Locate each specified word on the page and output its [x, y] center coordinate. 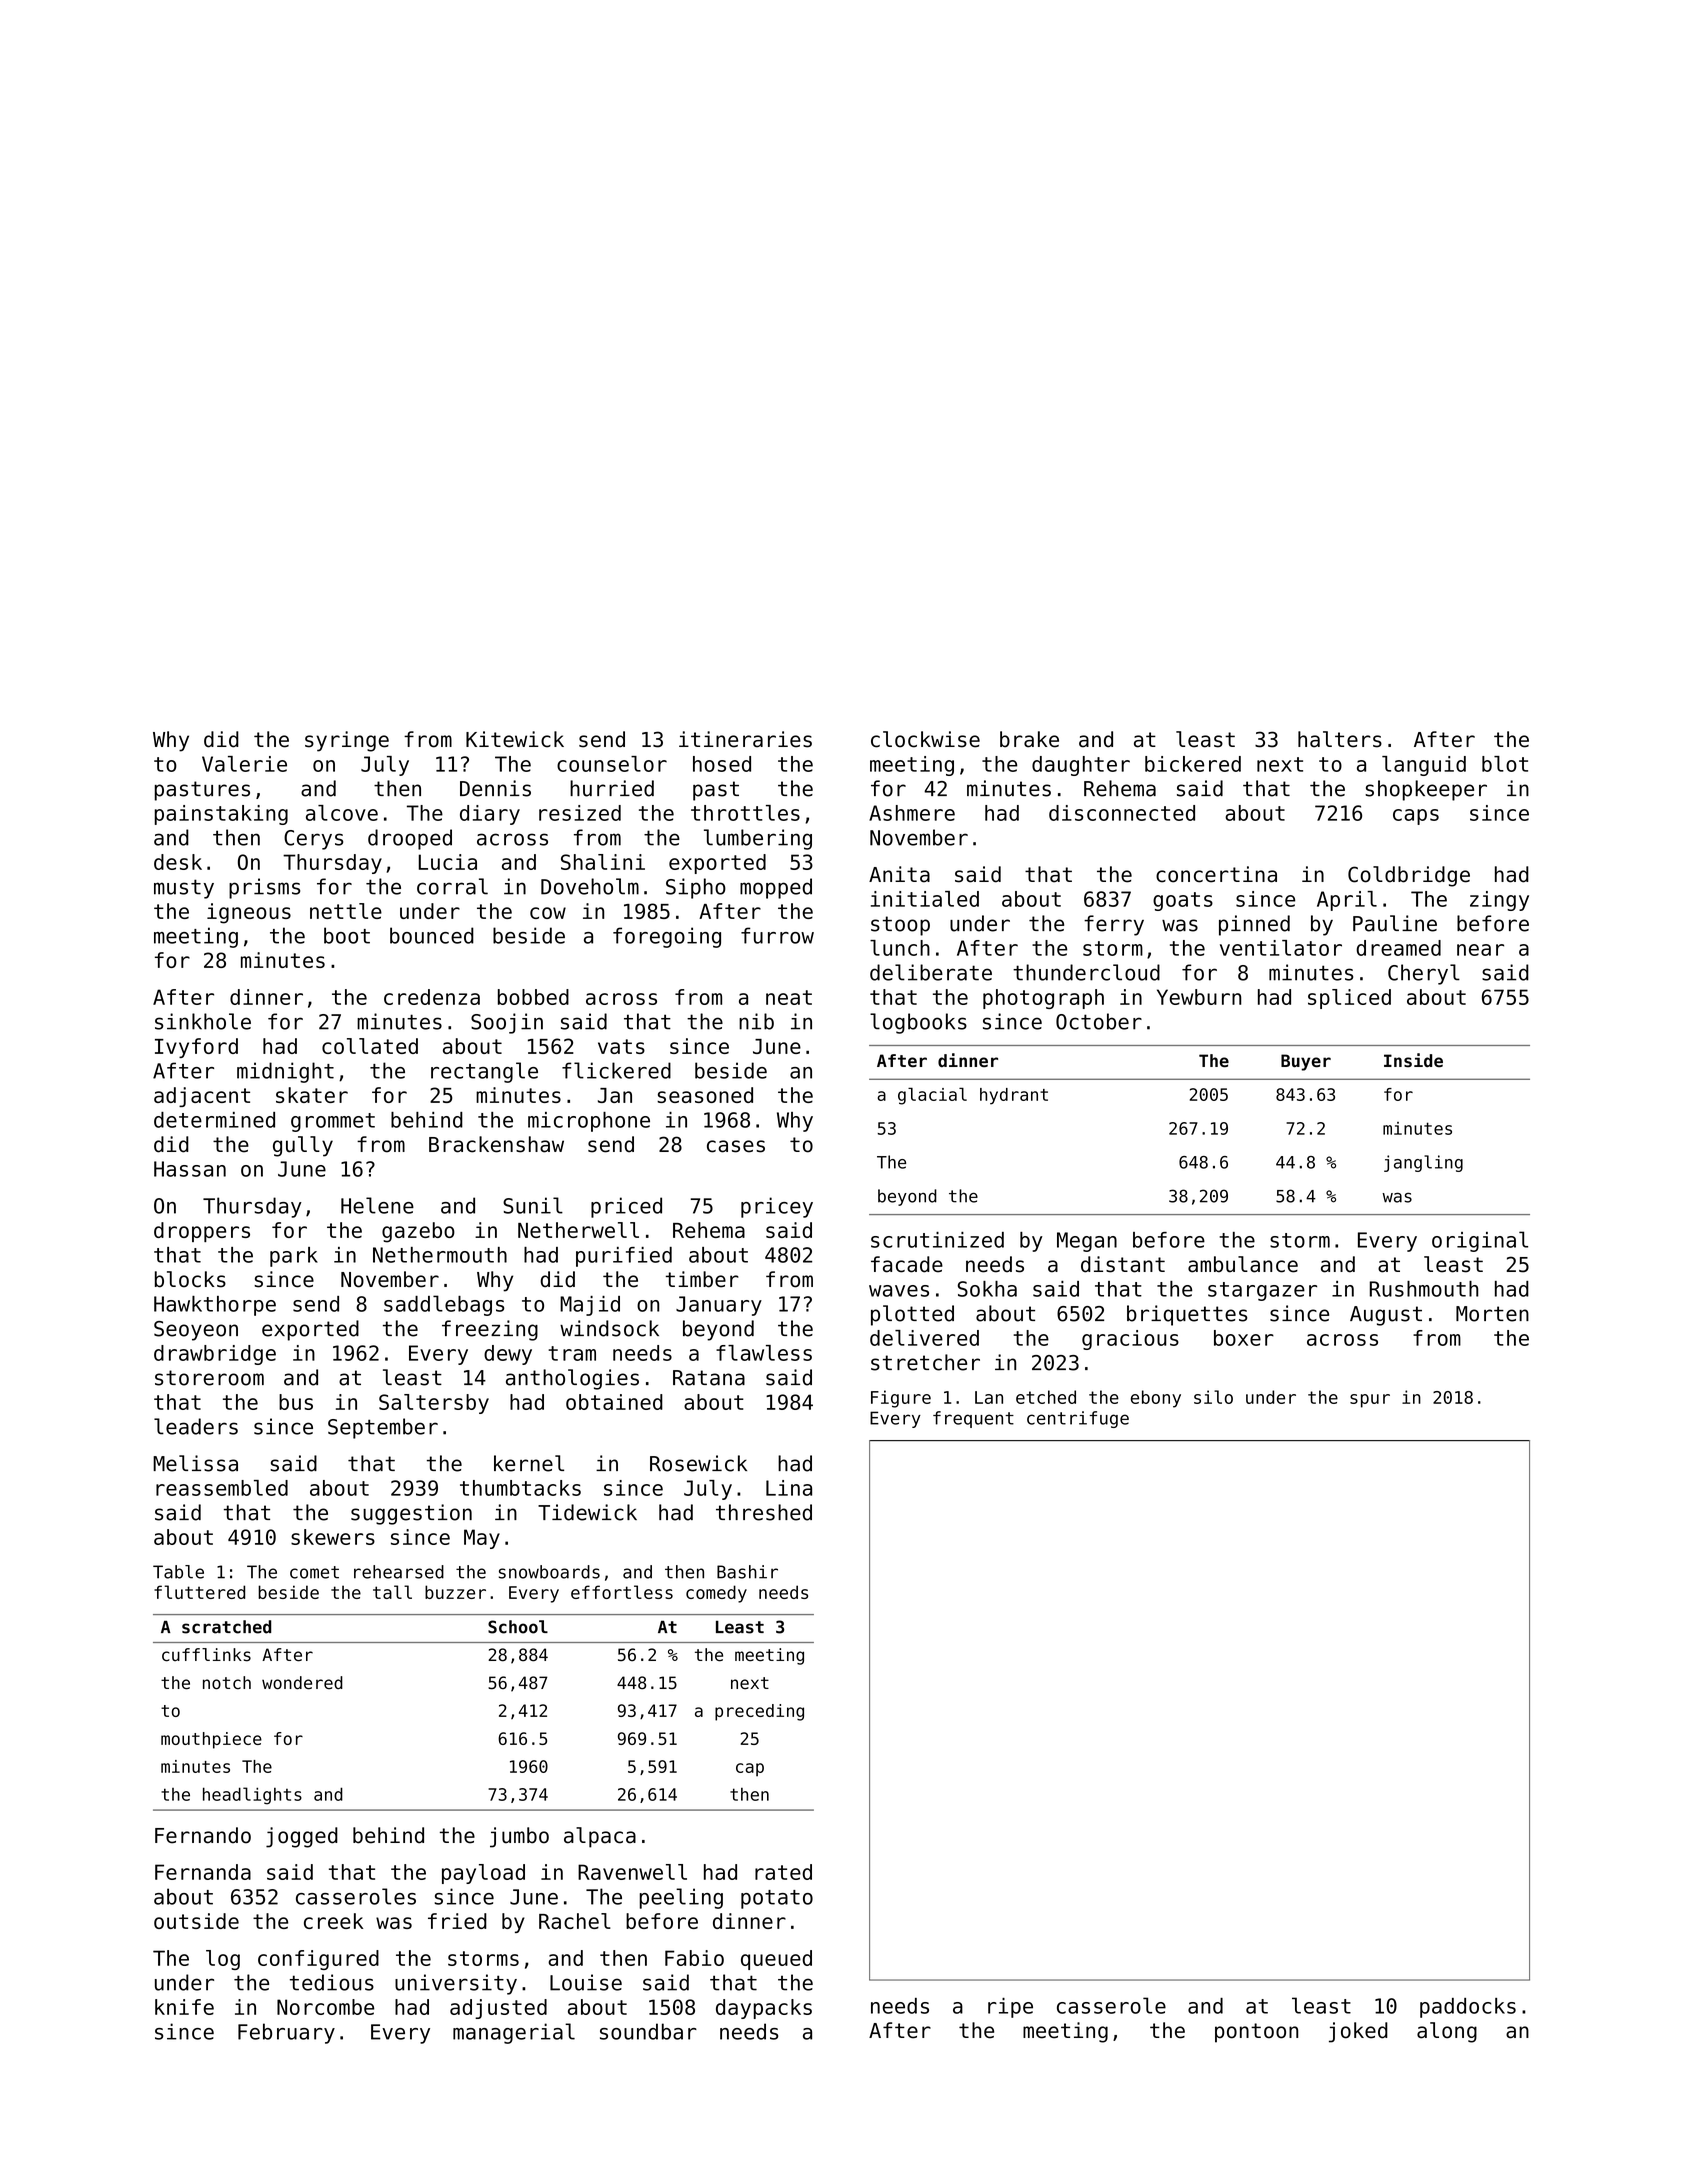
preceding [759, 1712]
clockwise [925, 739]
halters [1340, 739]
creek [333, 1921]
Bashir [747, 1572]
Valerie [244, 764]
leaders [196, 1426]
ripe [1010, 2008]
